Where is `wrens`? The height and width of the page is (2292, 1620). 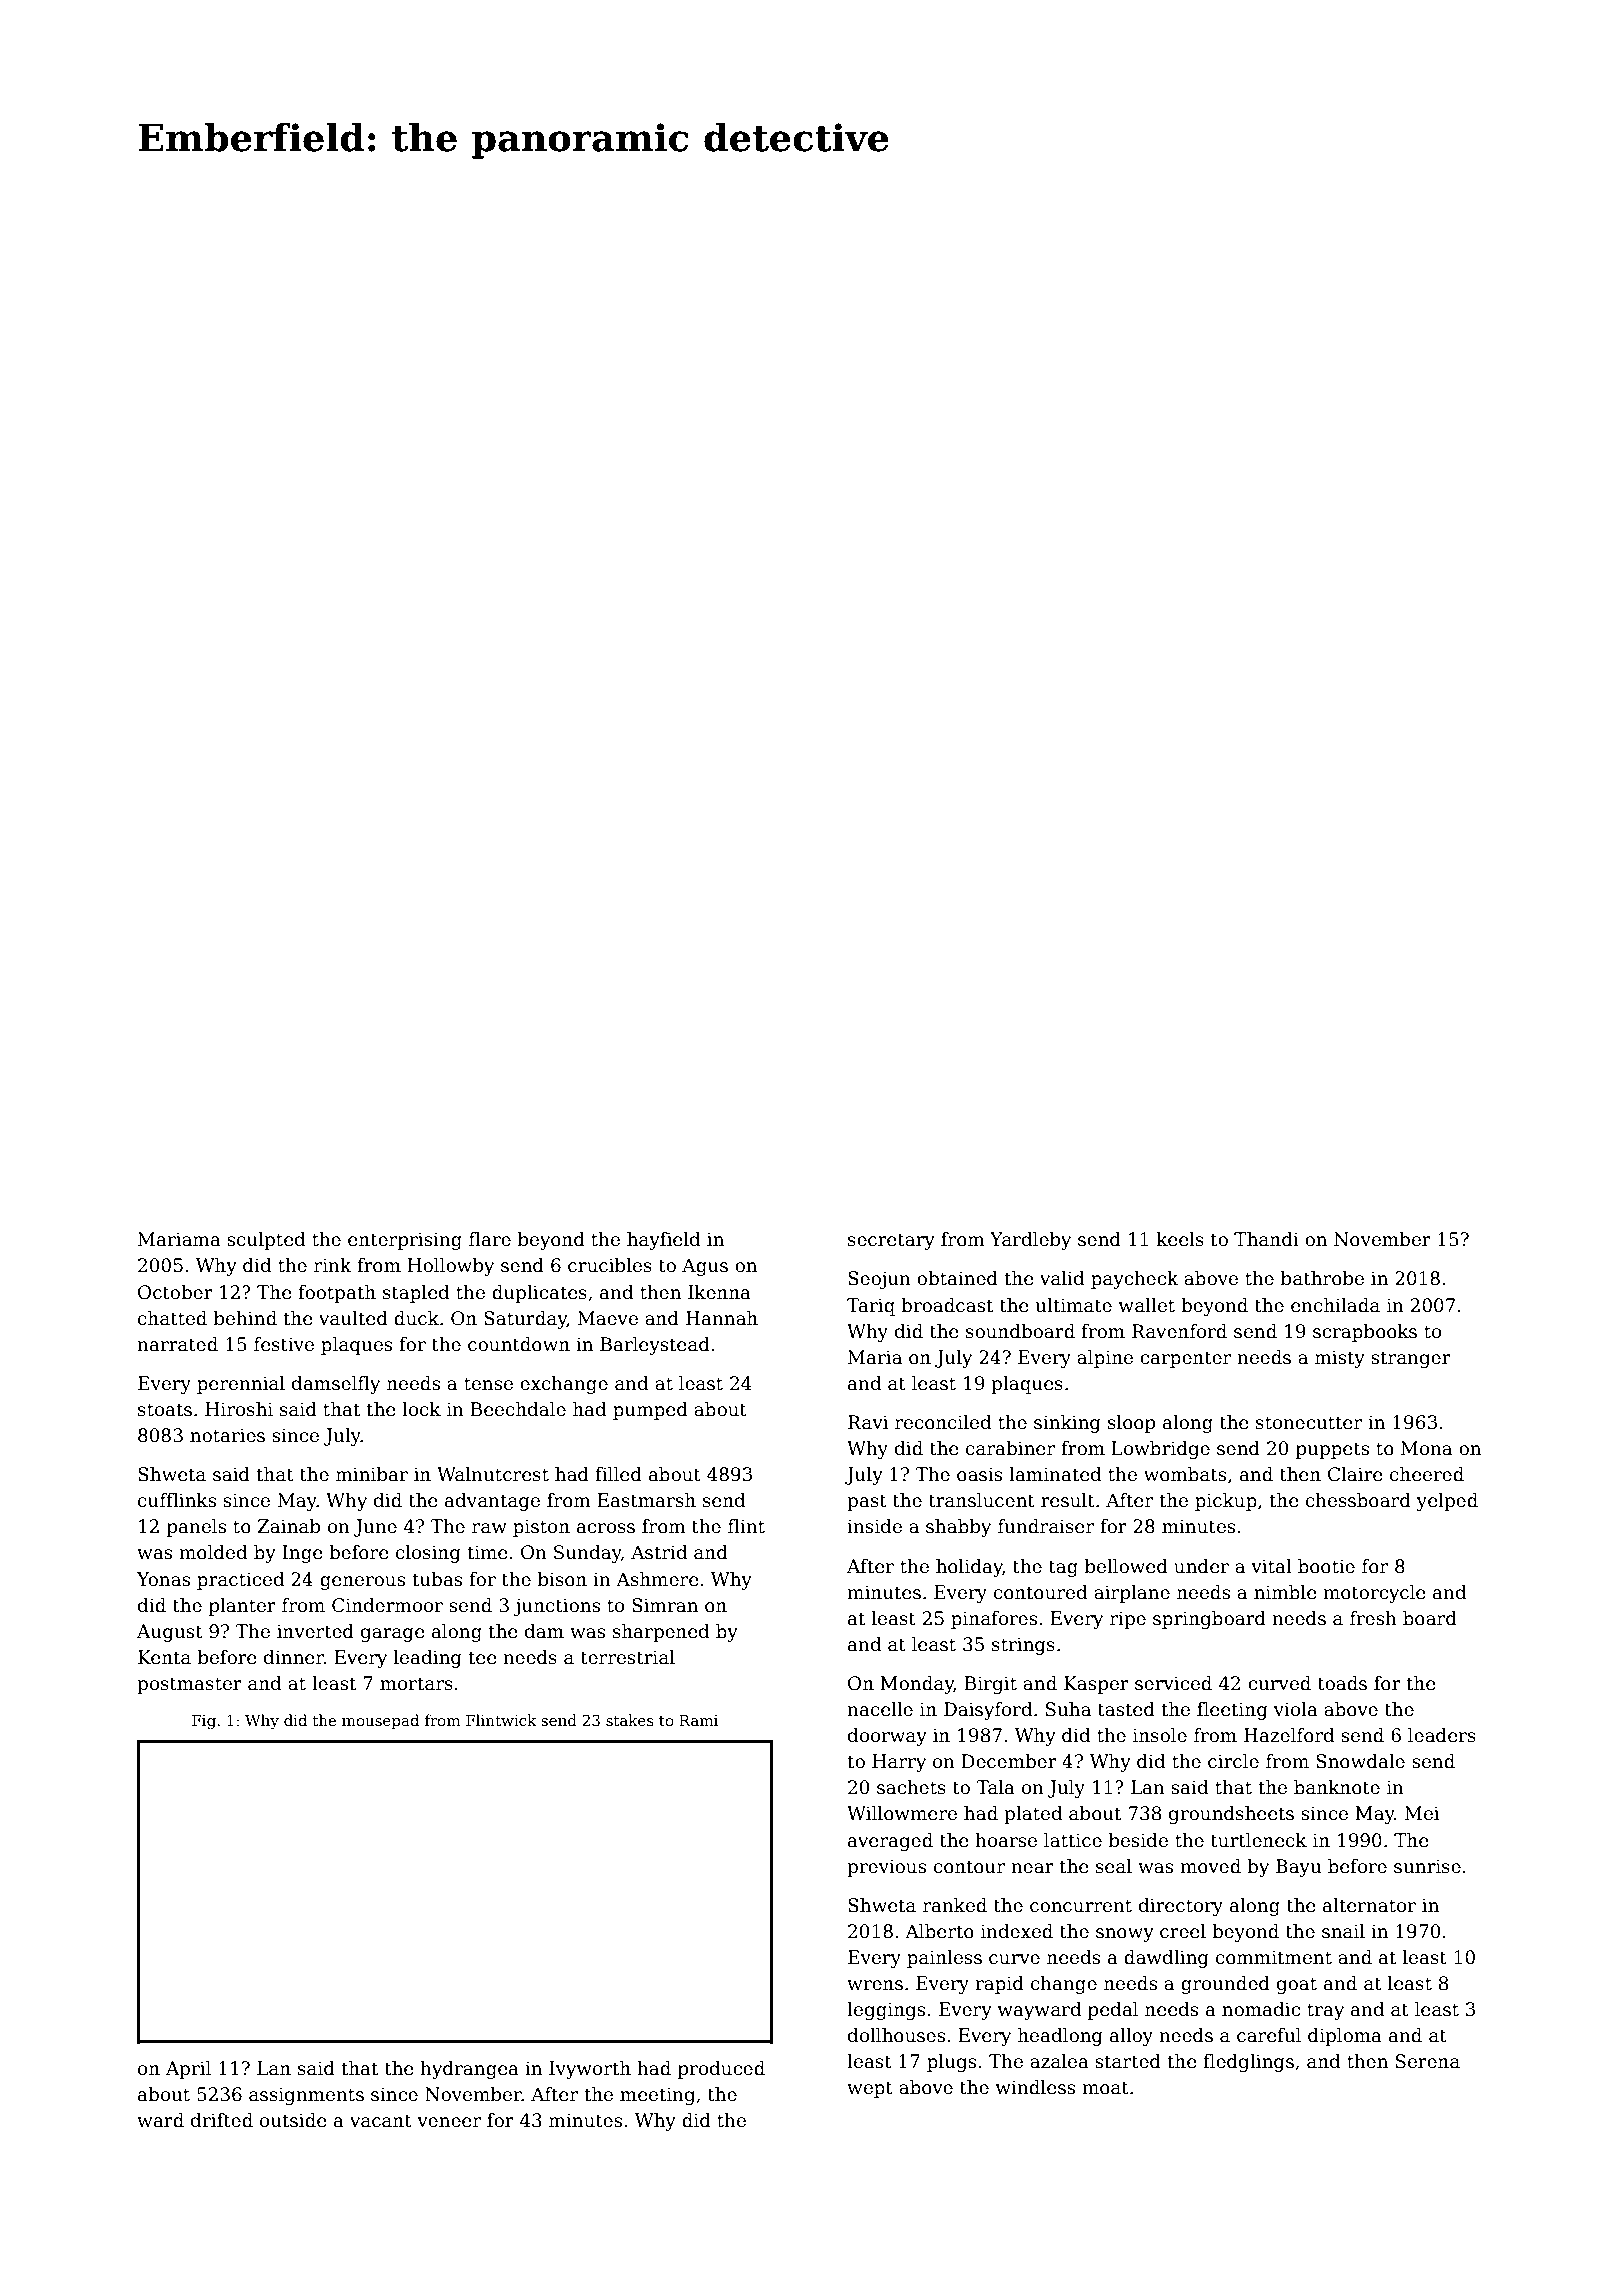 wrens is located at coordinates (875, 1985).
